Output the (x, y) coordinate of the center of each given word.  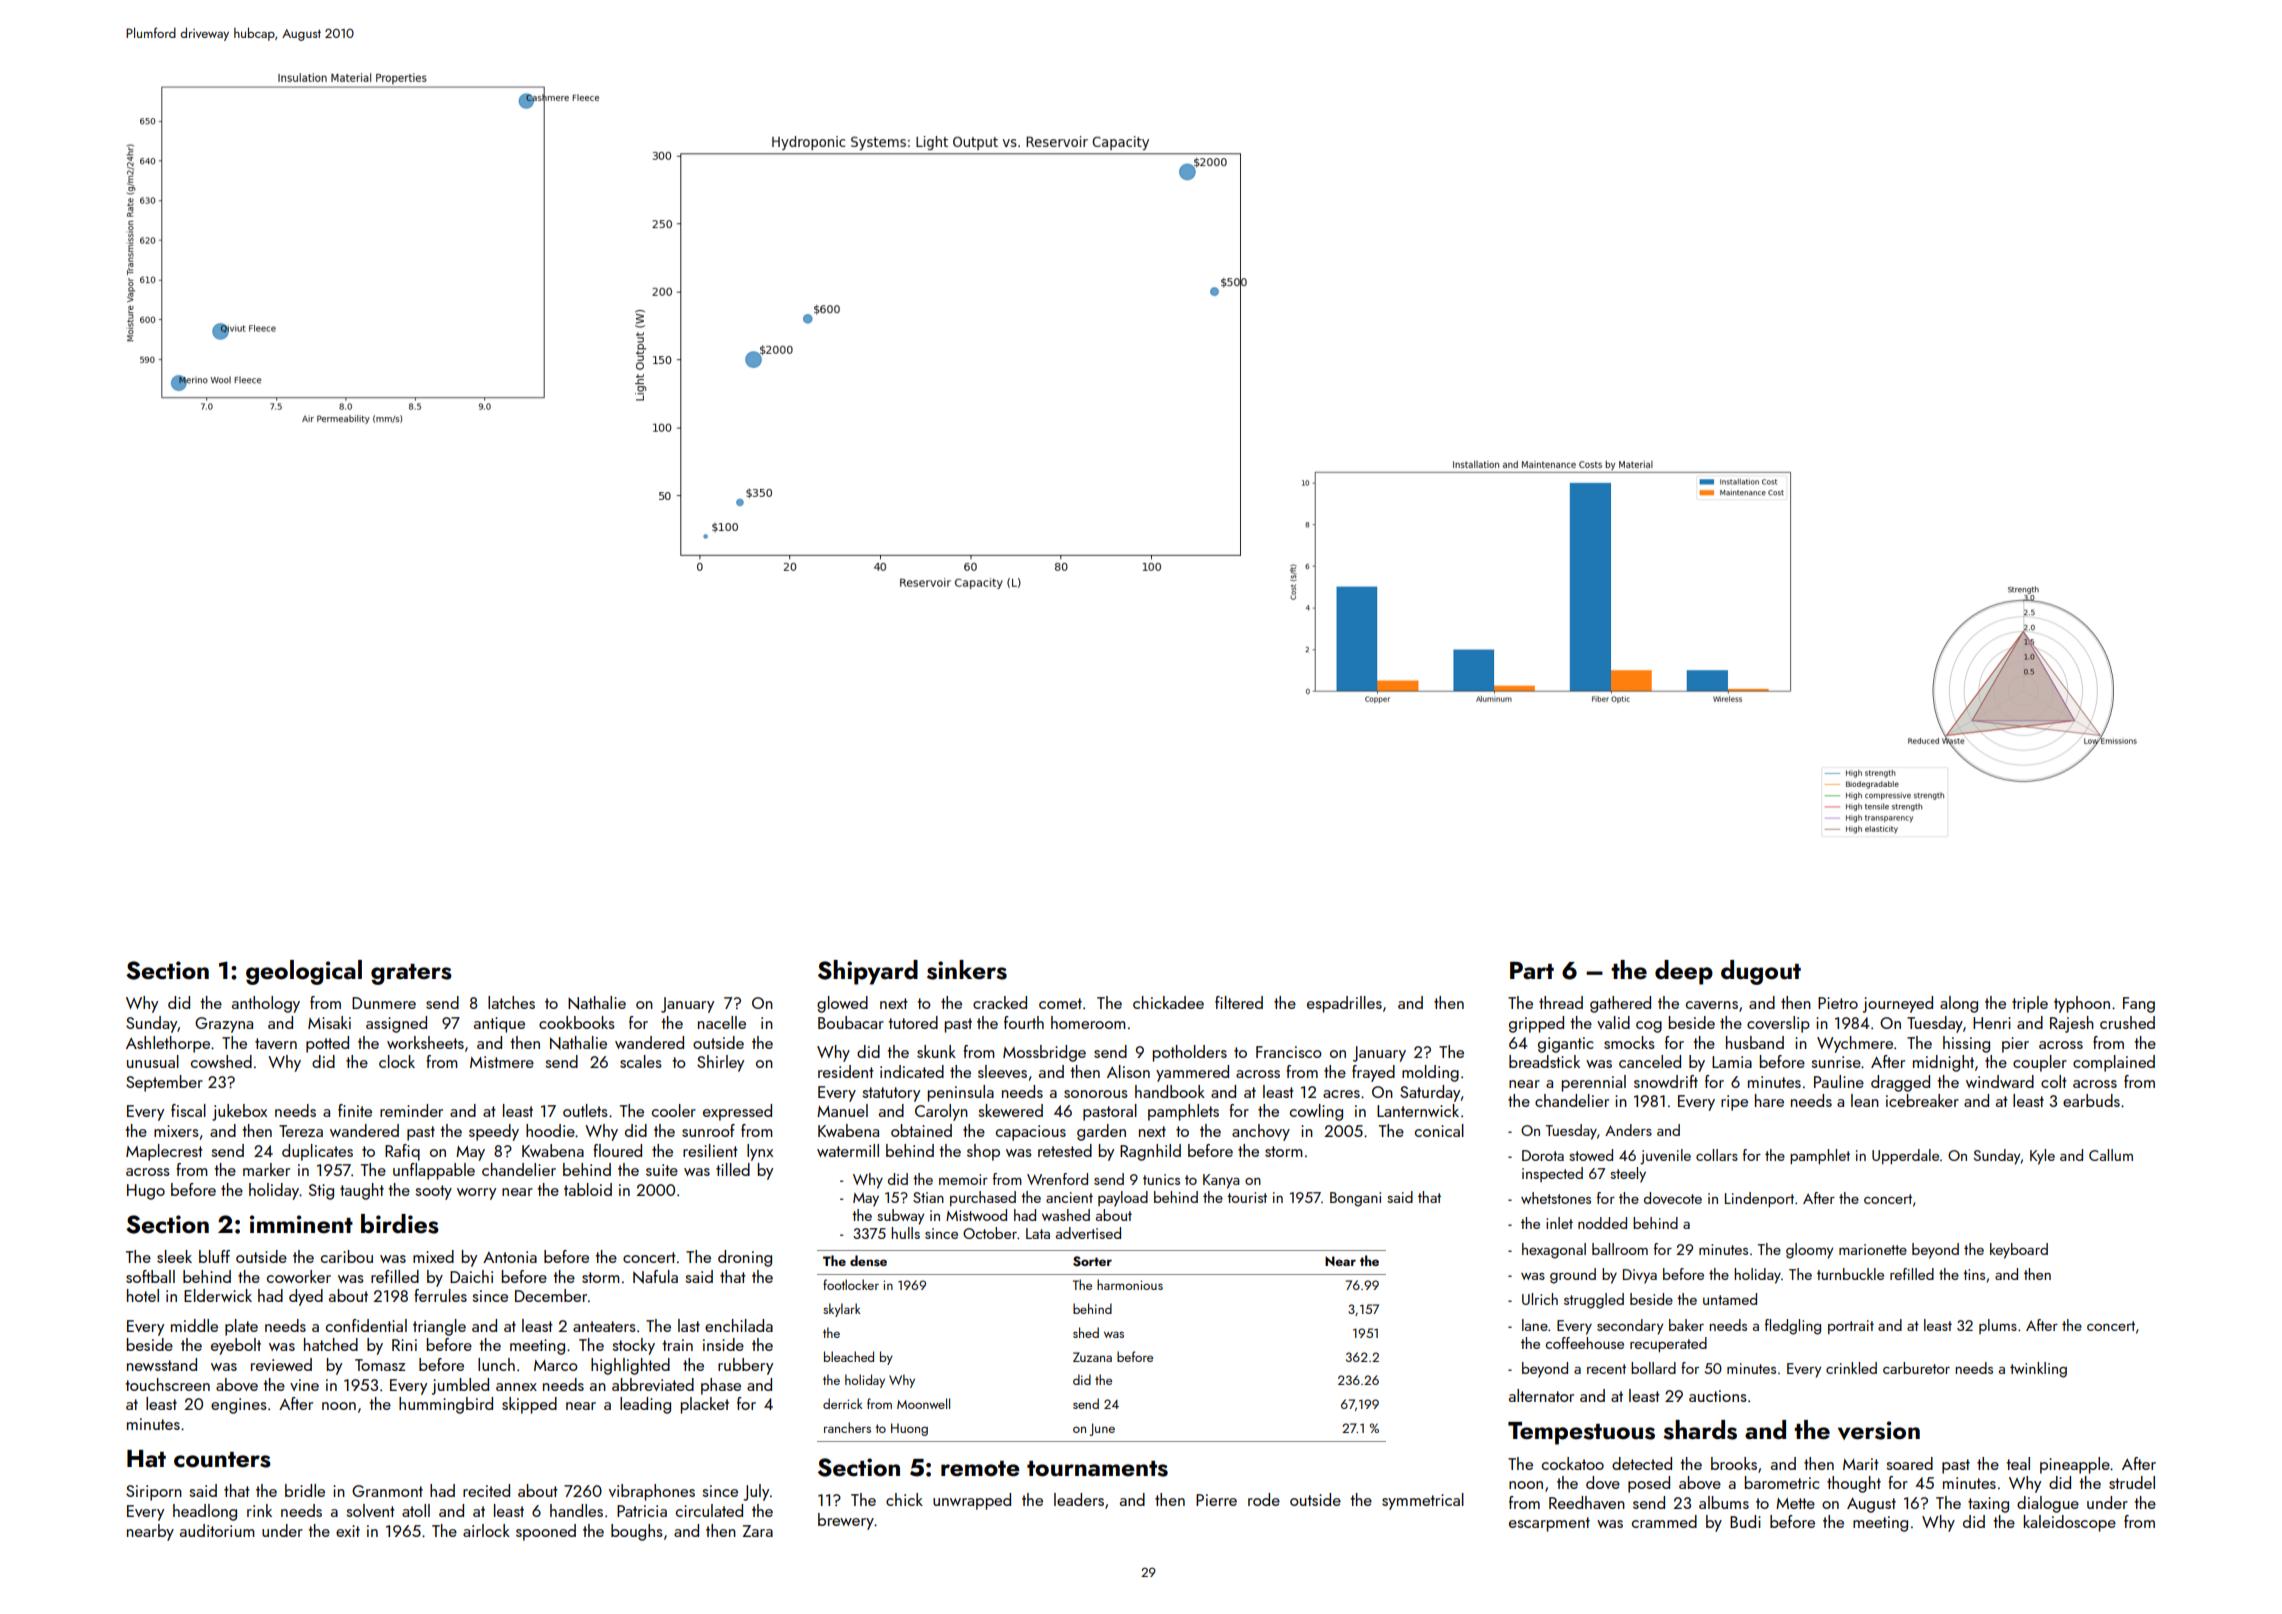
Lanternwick (1418, 1110)
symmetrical (1423, 1501)
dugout (1761, 972)
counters (222, 1460)
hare (1769, 1100)
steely (1628, 1175)
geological (304, 972)
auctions (1718, 1396)
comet (1060, 1003)
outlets (585, 1110)
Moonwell (923, 1403)
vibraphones (652, 1492)
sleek (174, 1256)
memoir (963, 1179)
